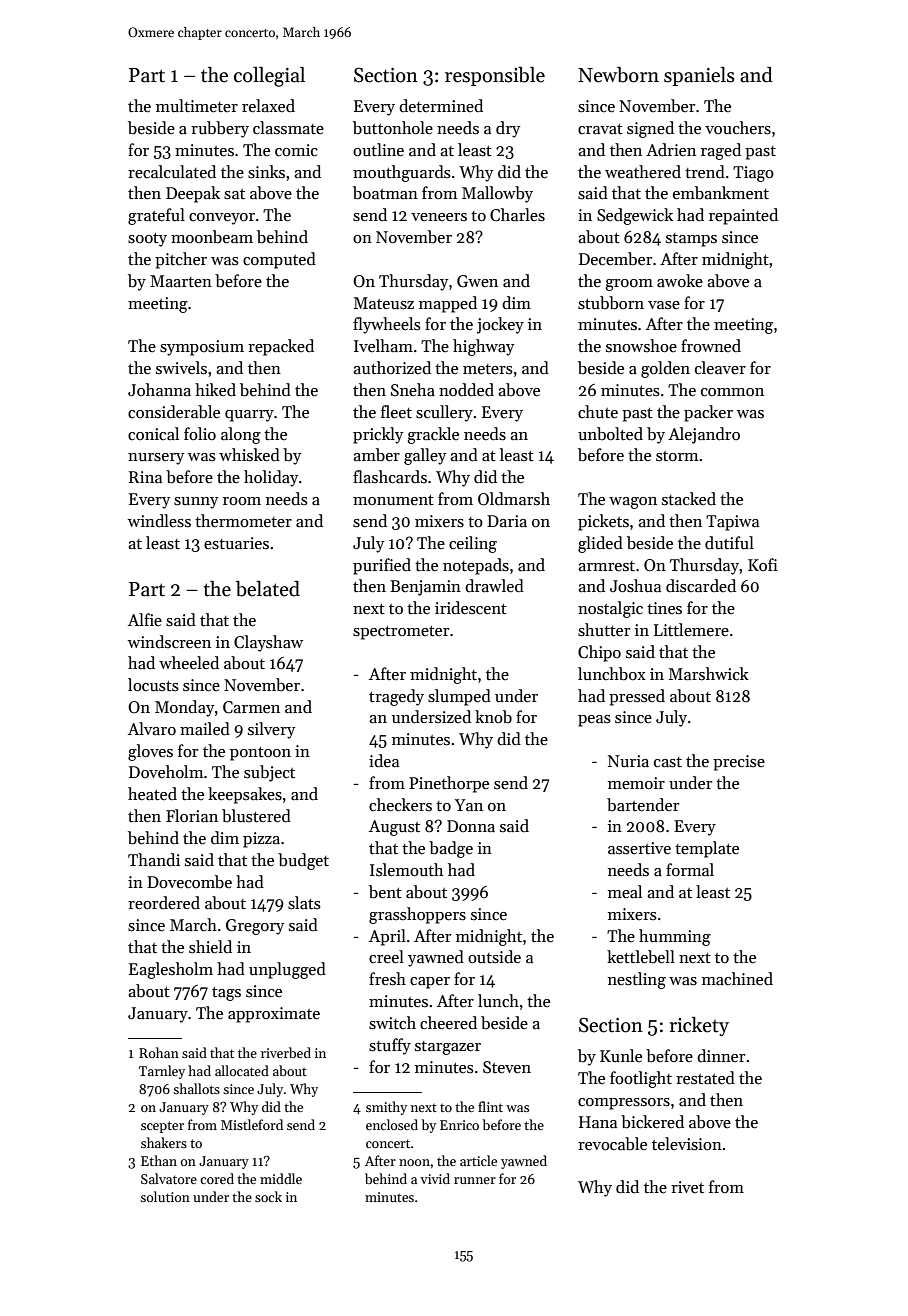 The width and height of the screenshot is (908, 1316). What do you see at coordinates (495, 76) in the screenshot?
I see `responsible` at bounding box center [495, 76].
